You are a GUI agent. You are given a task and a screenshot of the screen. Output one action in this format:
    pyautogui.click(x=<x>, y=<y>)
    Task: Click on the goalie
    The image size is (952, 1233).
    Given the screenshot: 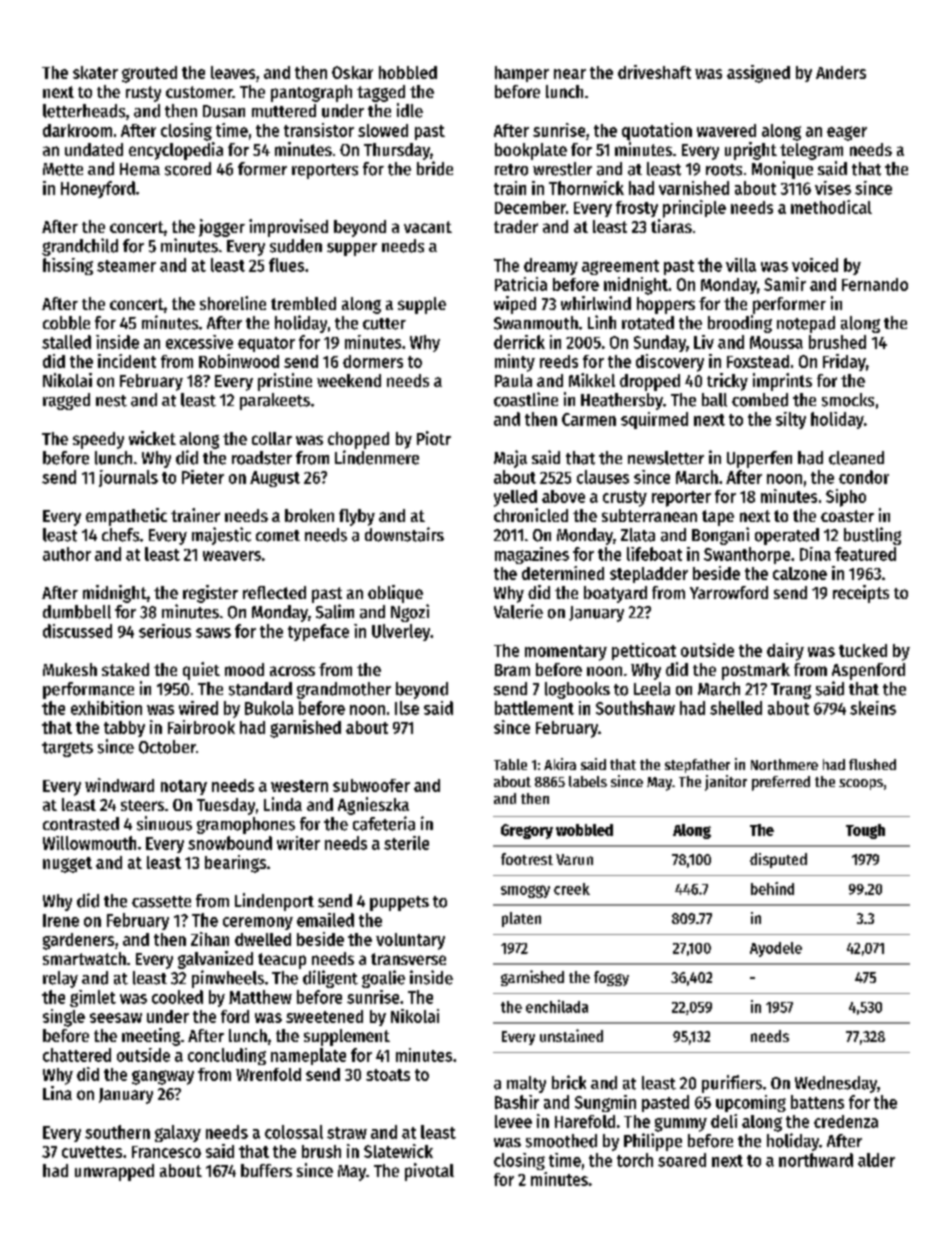 What is the action you would take?
    pyautogui.click(x=383, y=979)
